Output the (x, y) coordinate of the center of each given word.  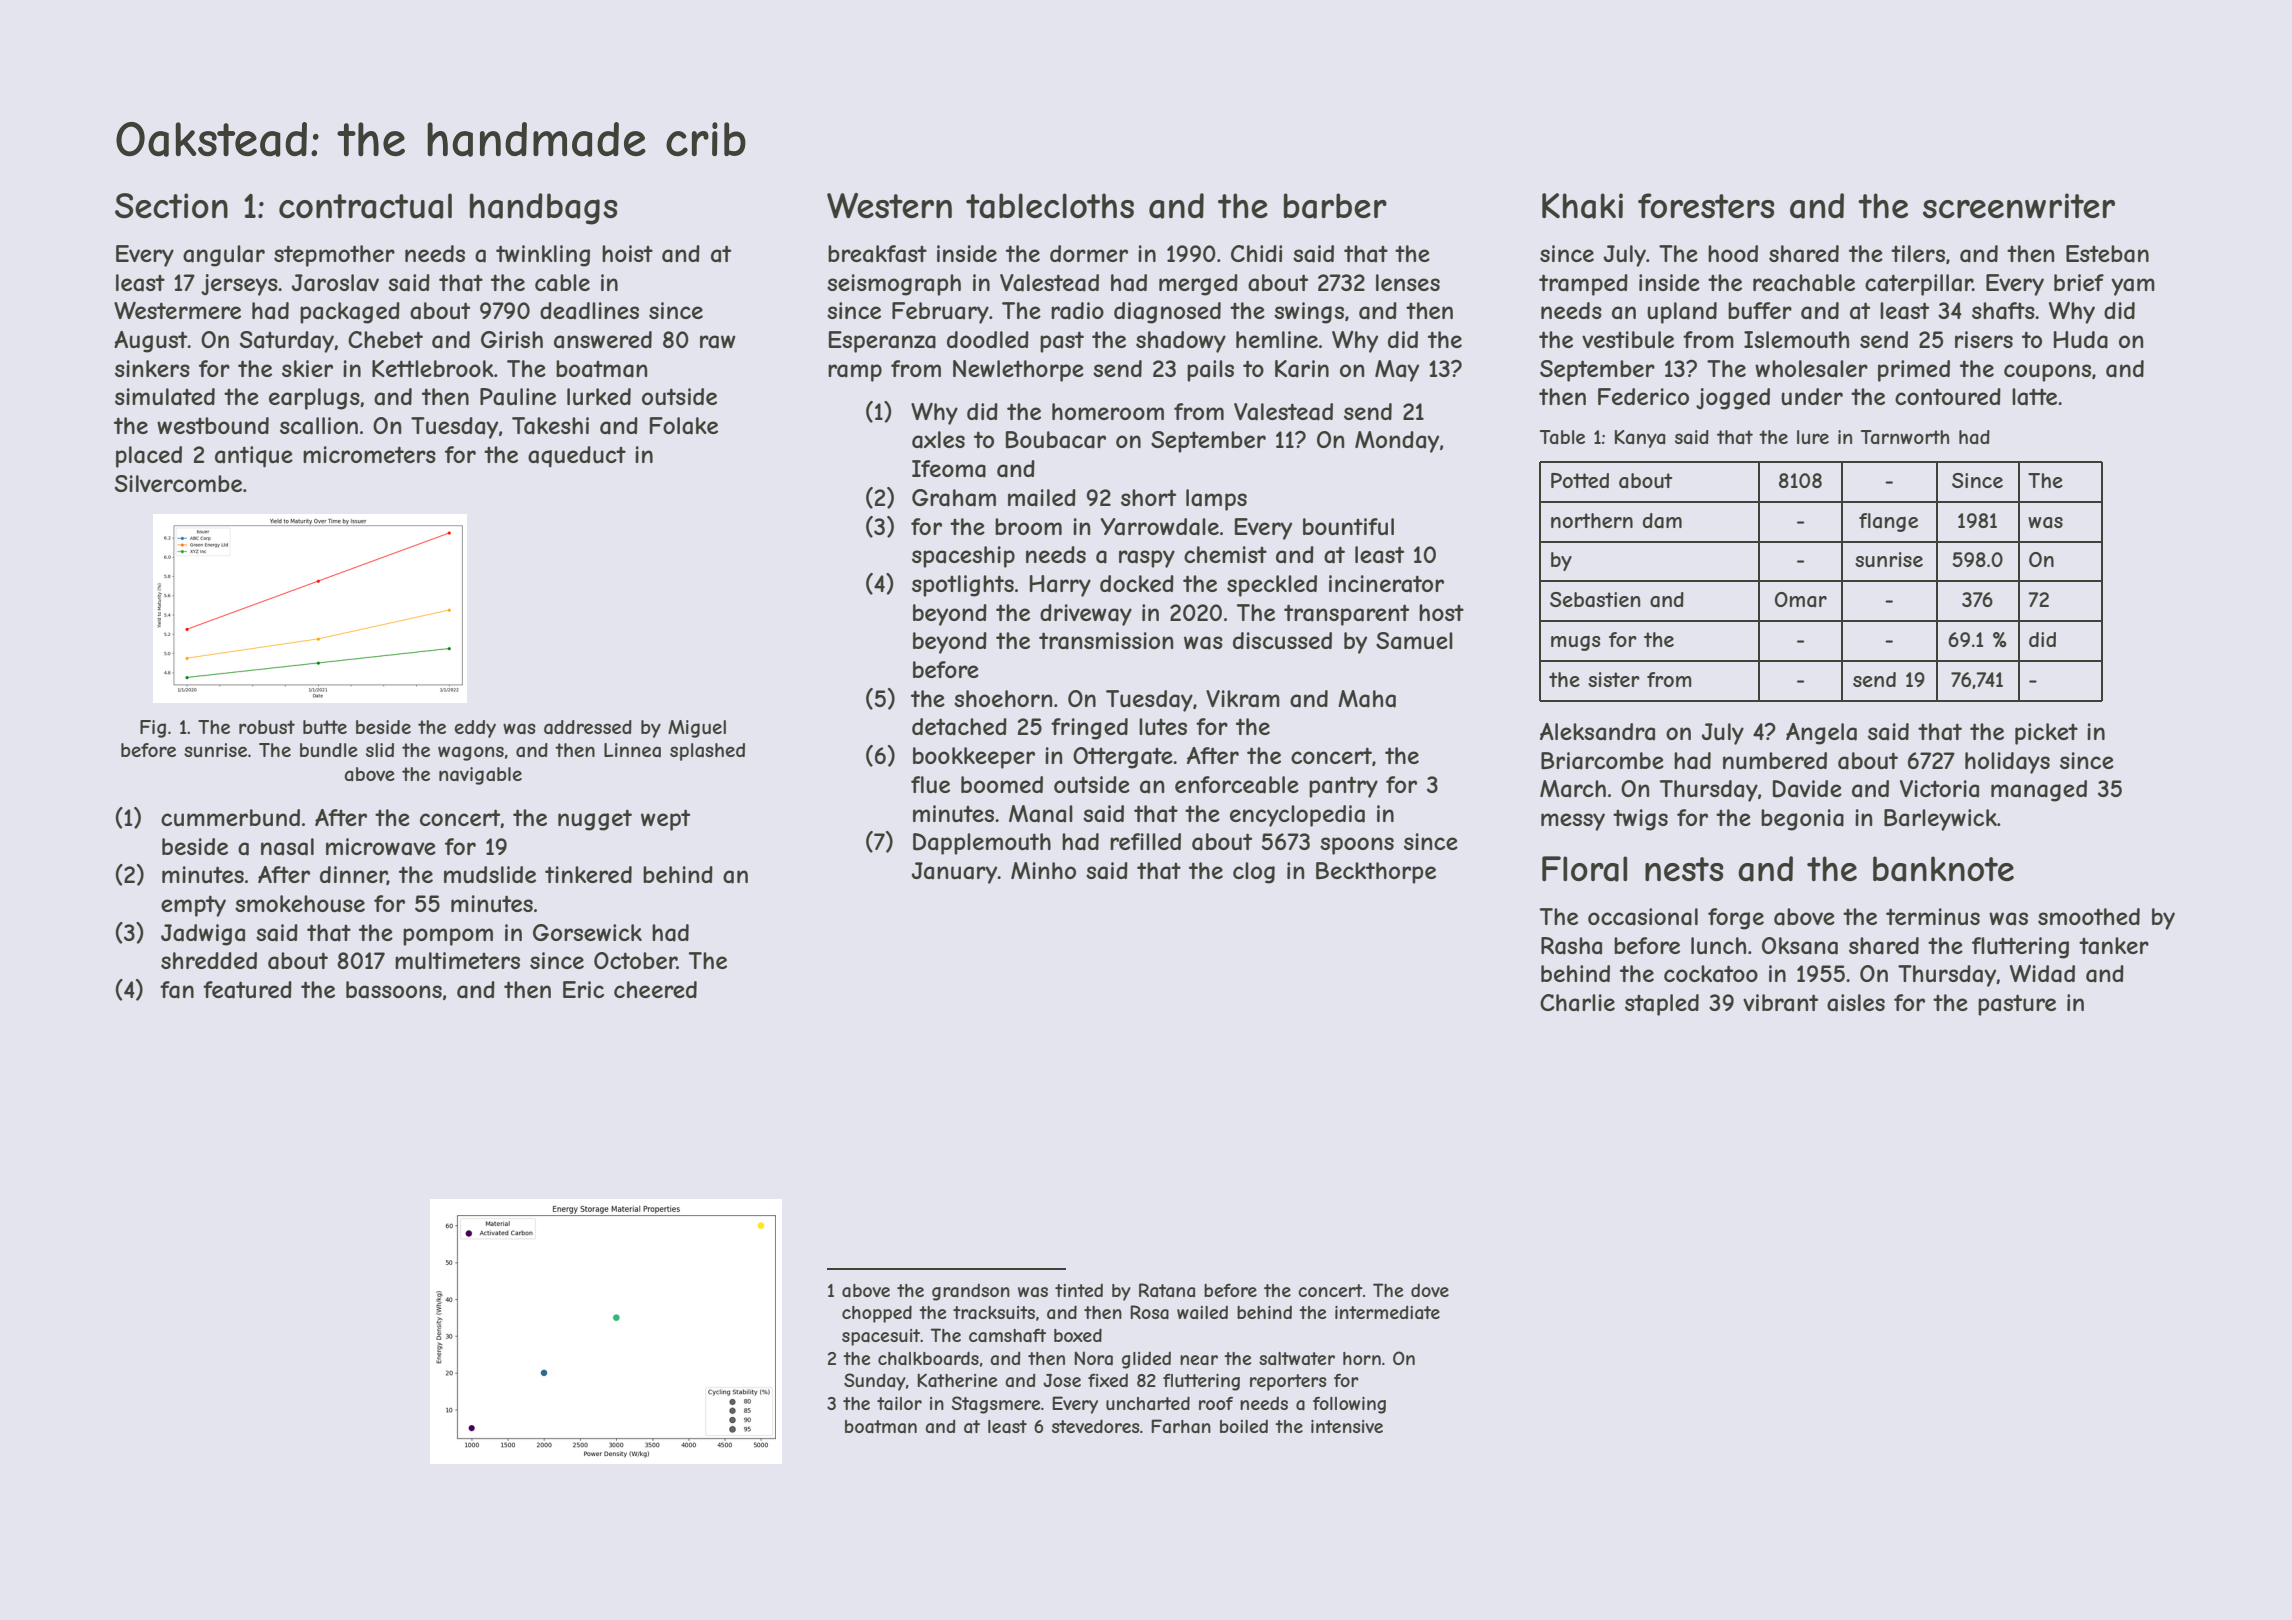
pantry (1343, 787)
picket (2046, 734)
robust (267, 727)
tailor (899, 1404)
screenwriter (2019, 205)
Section (171, 205)
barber (1335, 206)
